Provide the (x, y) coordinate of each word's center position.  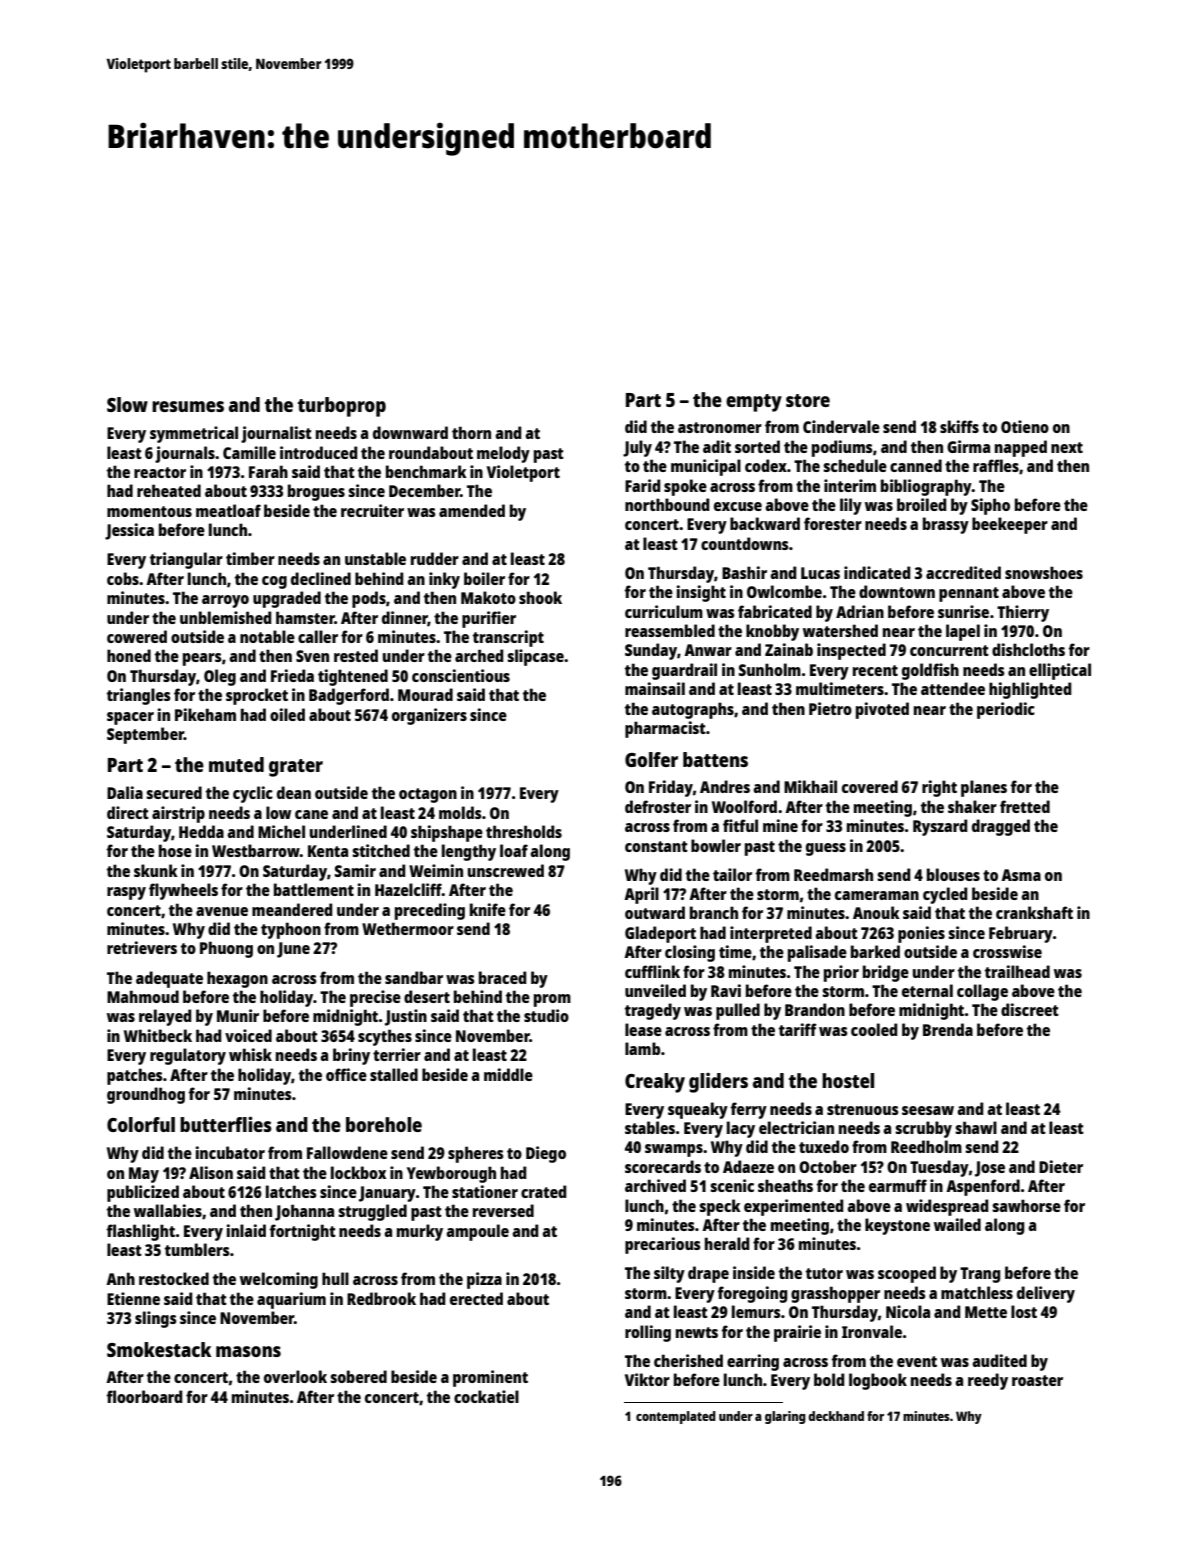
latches (291, 1191)
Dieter (1061, 1166)
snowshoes (1044, 572)
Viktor (647, 1379)
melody (503, 454)
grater (296, 768)
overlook (295, 1376)
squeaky (698, 1110)
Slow (127, 404)
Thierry (1023, 613)
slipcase (535, 657)
